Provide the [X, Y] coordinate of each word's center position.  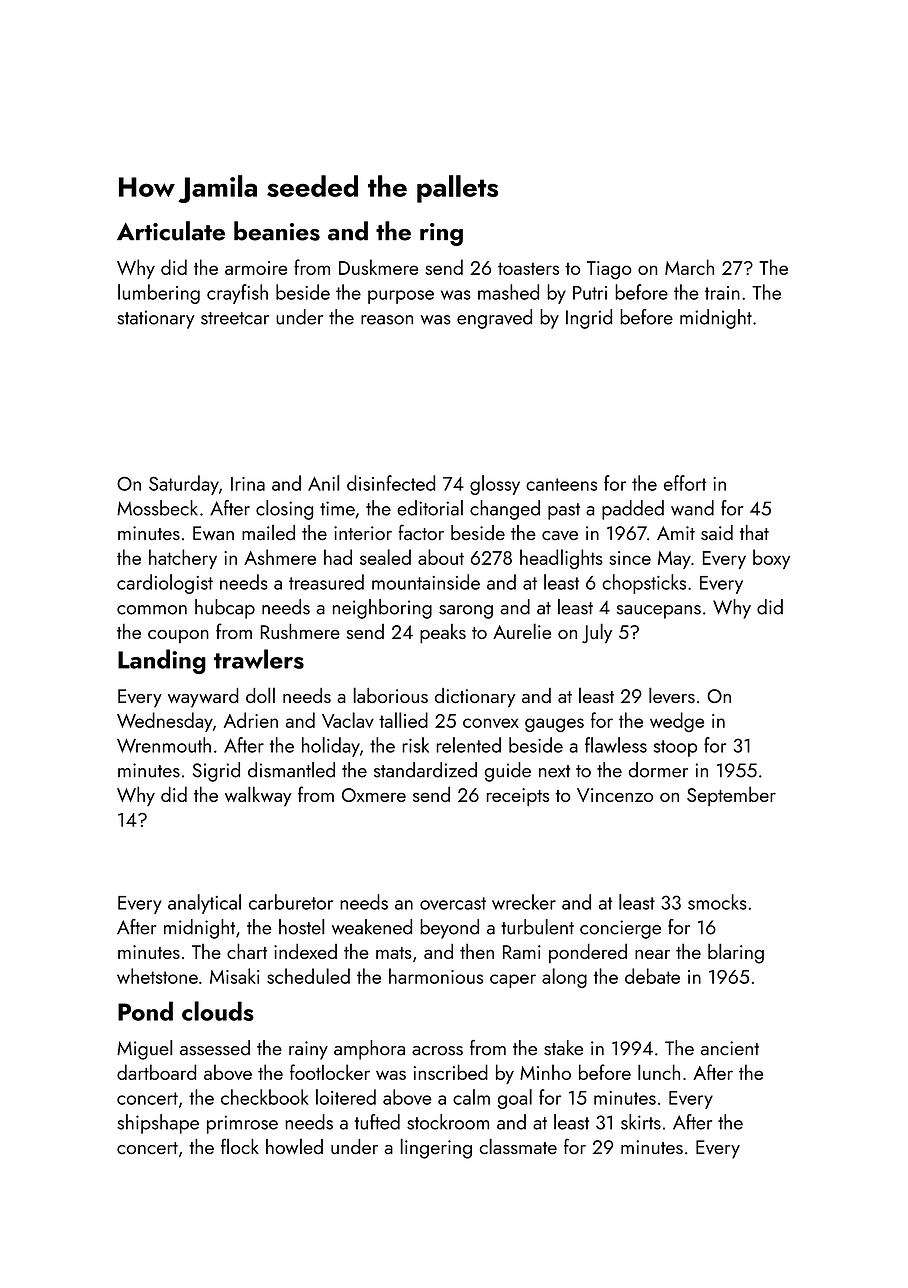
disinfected [391, 483]
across [437, 1051]
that [754, 533]
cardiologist [165, 584]
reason [387, 320]
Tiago [609, 270]
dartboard [156, 1072]
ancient [730, 1048]
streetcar [235, 318]
